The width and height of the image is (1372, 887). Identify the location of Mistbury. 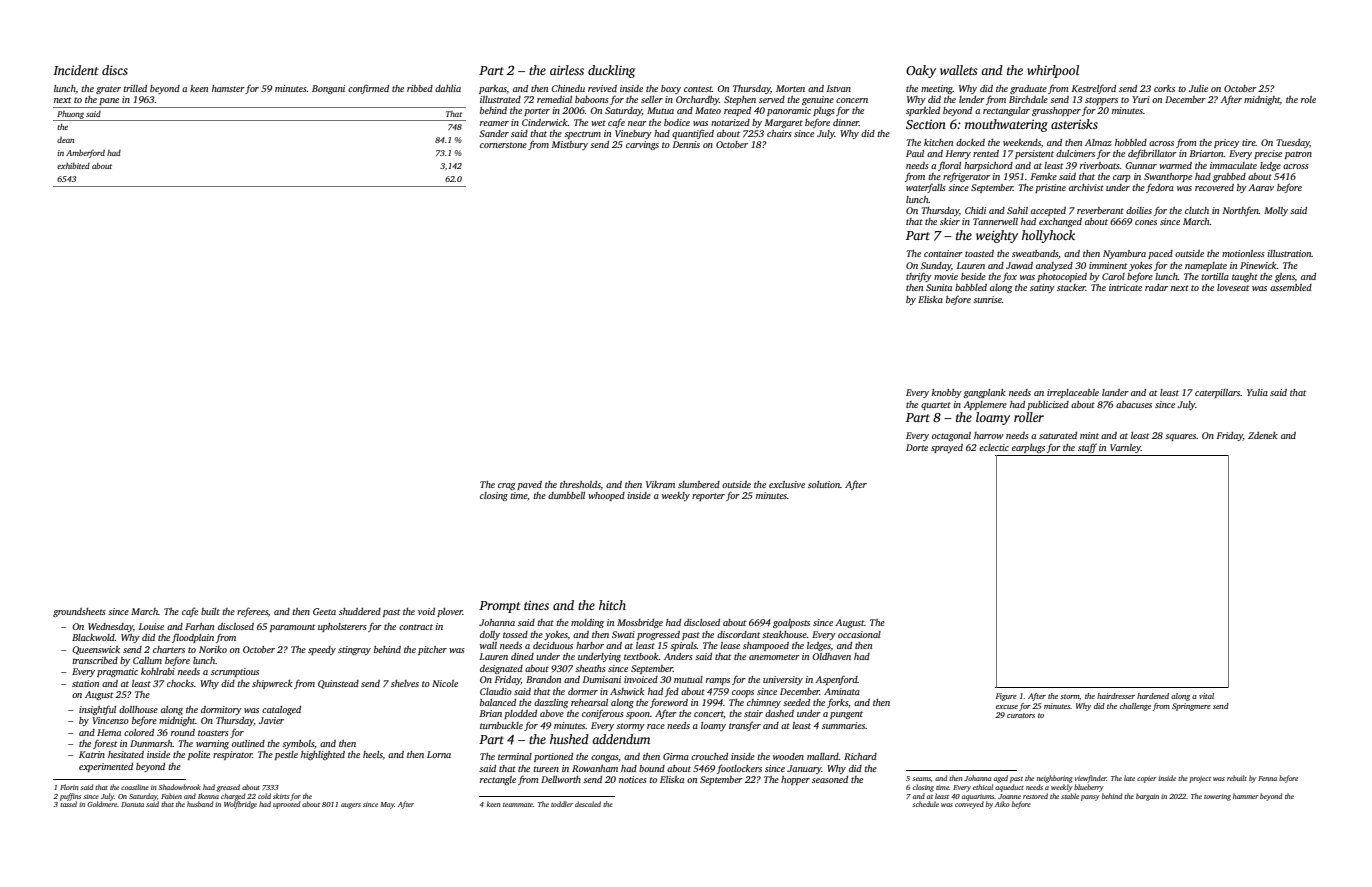
(570, 145).
